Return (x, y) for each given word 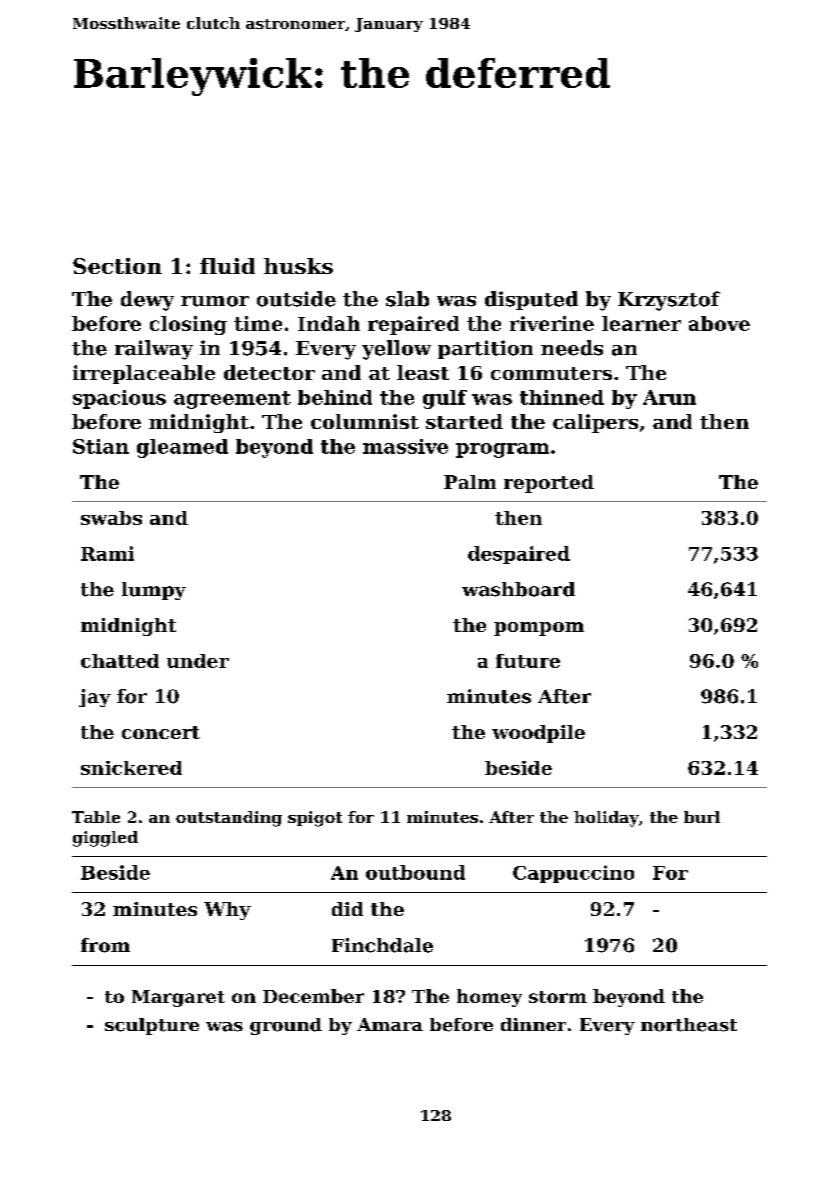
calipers (595, 423)
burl (702, 817)
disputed (531, 300)
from (105, 945)
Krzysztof (669, 301)
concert (161, 732)
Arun (669, 397)
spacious (119, 399)
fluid (227, 266)
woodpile (538, 734)
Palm (470, 482)
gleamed (182, 448)
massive (405, 446)
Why (227, 911)
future (528, 661)
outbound (415, 872)
